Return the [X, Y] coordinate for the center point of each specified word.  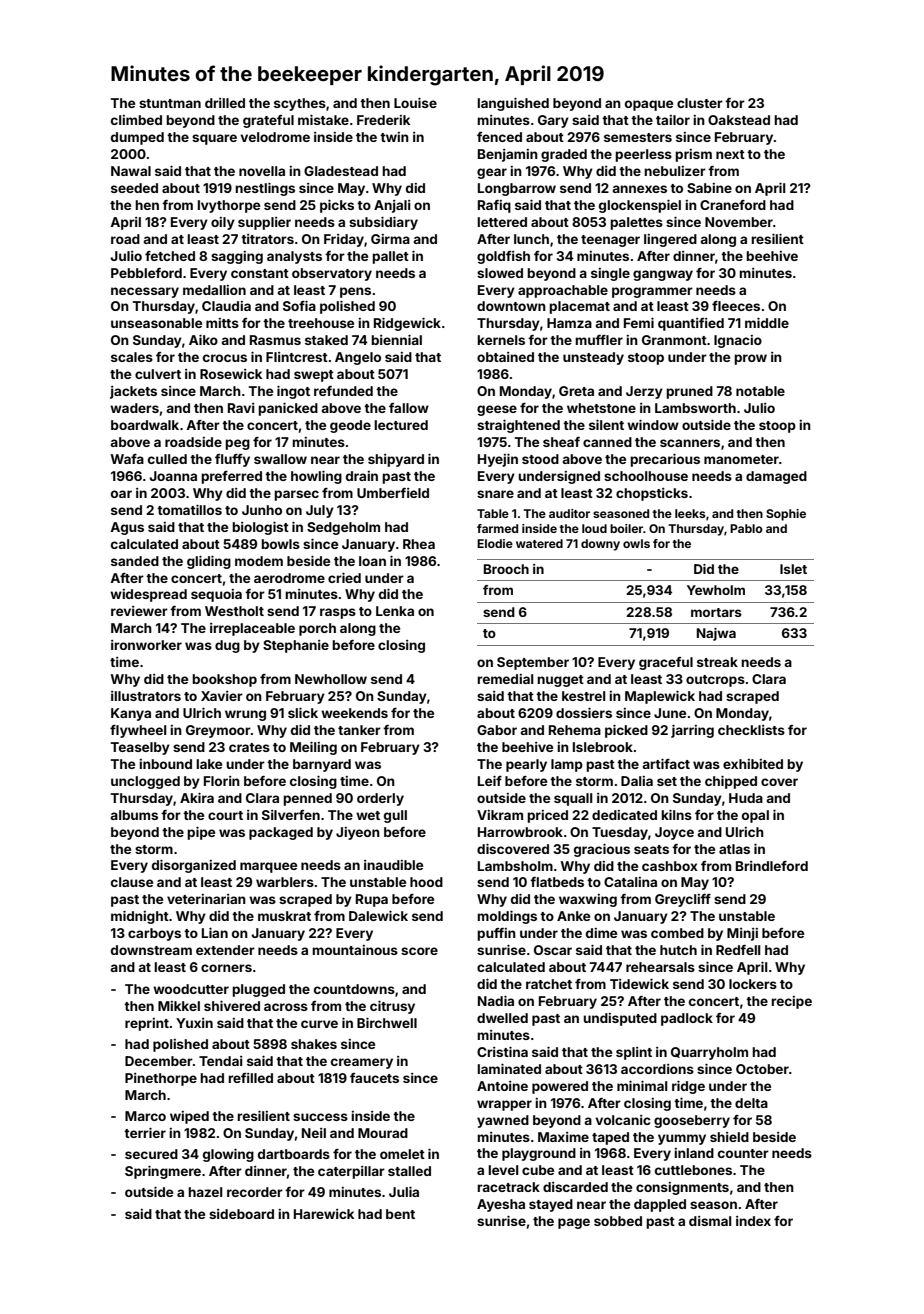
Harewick [324, 1214]
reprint [147, 1024]
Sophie [786, 515]
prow [750, 359]
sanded [135, 561]
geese [497, 410]
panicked [288, 409]
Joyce [674, 833]
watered [539, 543]
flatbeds [557, 882]
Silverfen [291, 815]
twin [394, 137]
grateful [268, 121]
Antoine [502, 1086]
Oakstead [739, 120]
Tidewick [639, 984]
